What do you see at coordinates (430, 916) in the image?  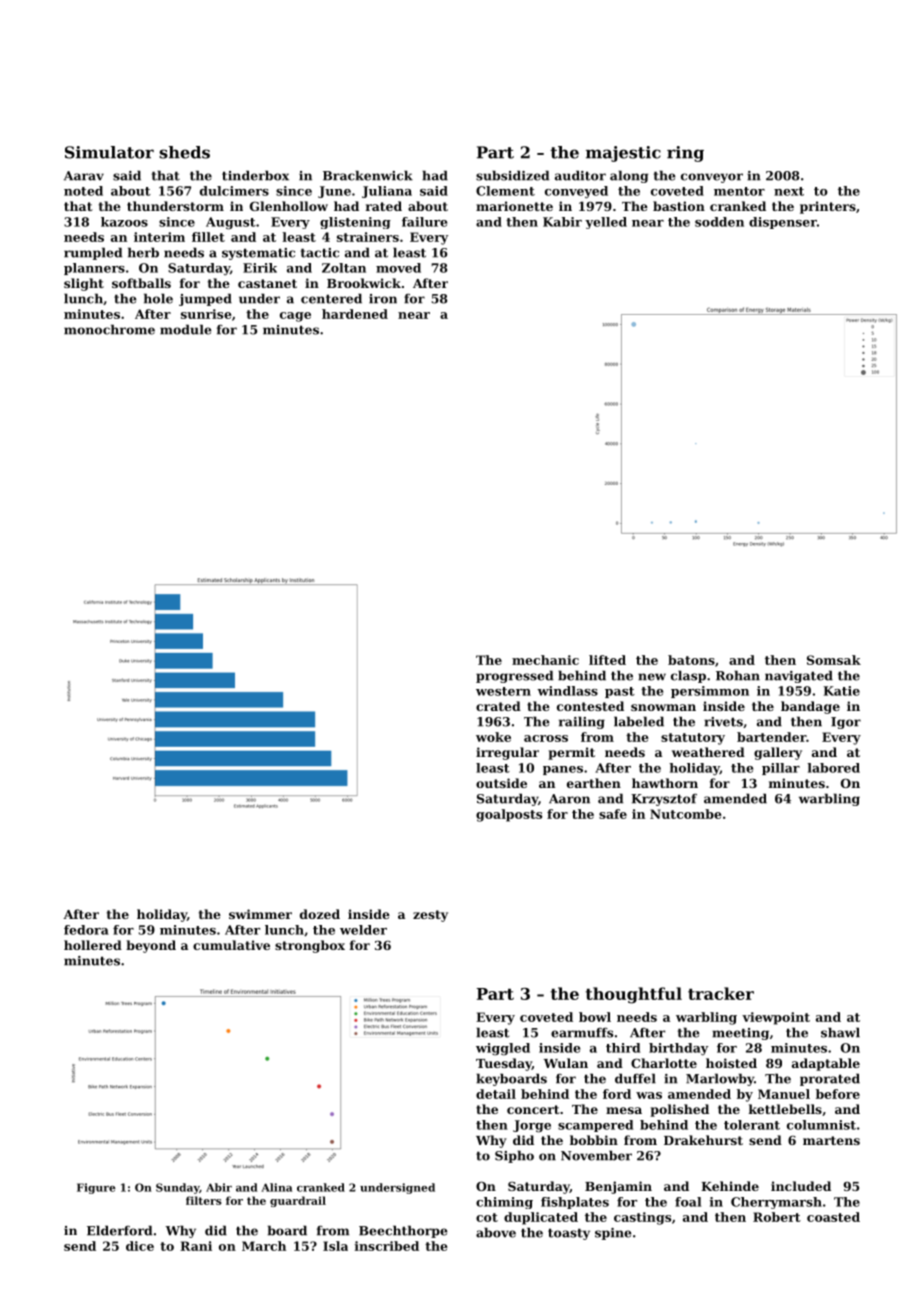 I see `zesty` at bounding box center [430, 916].
